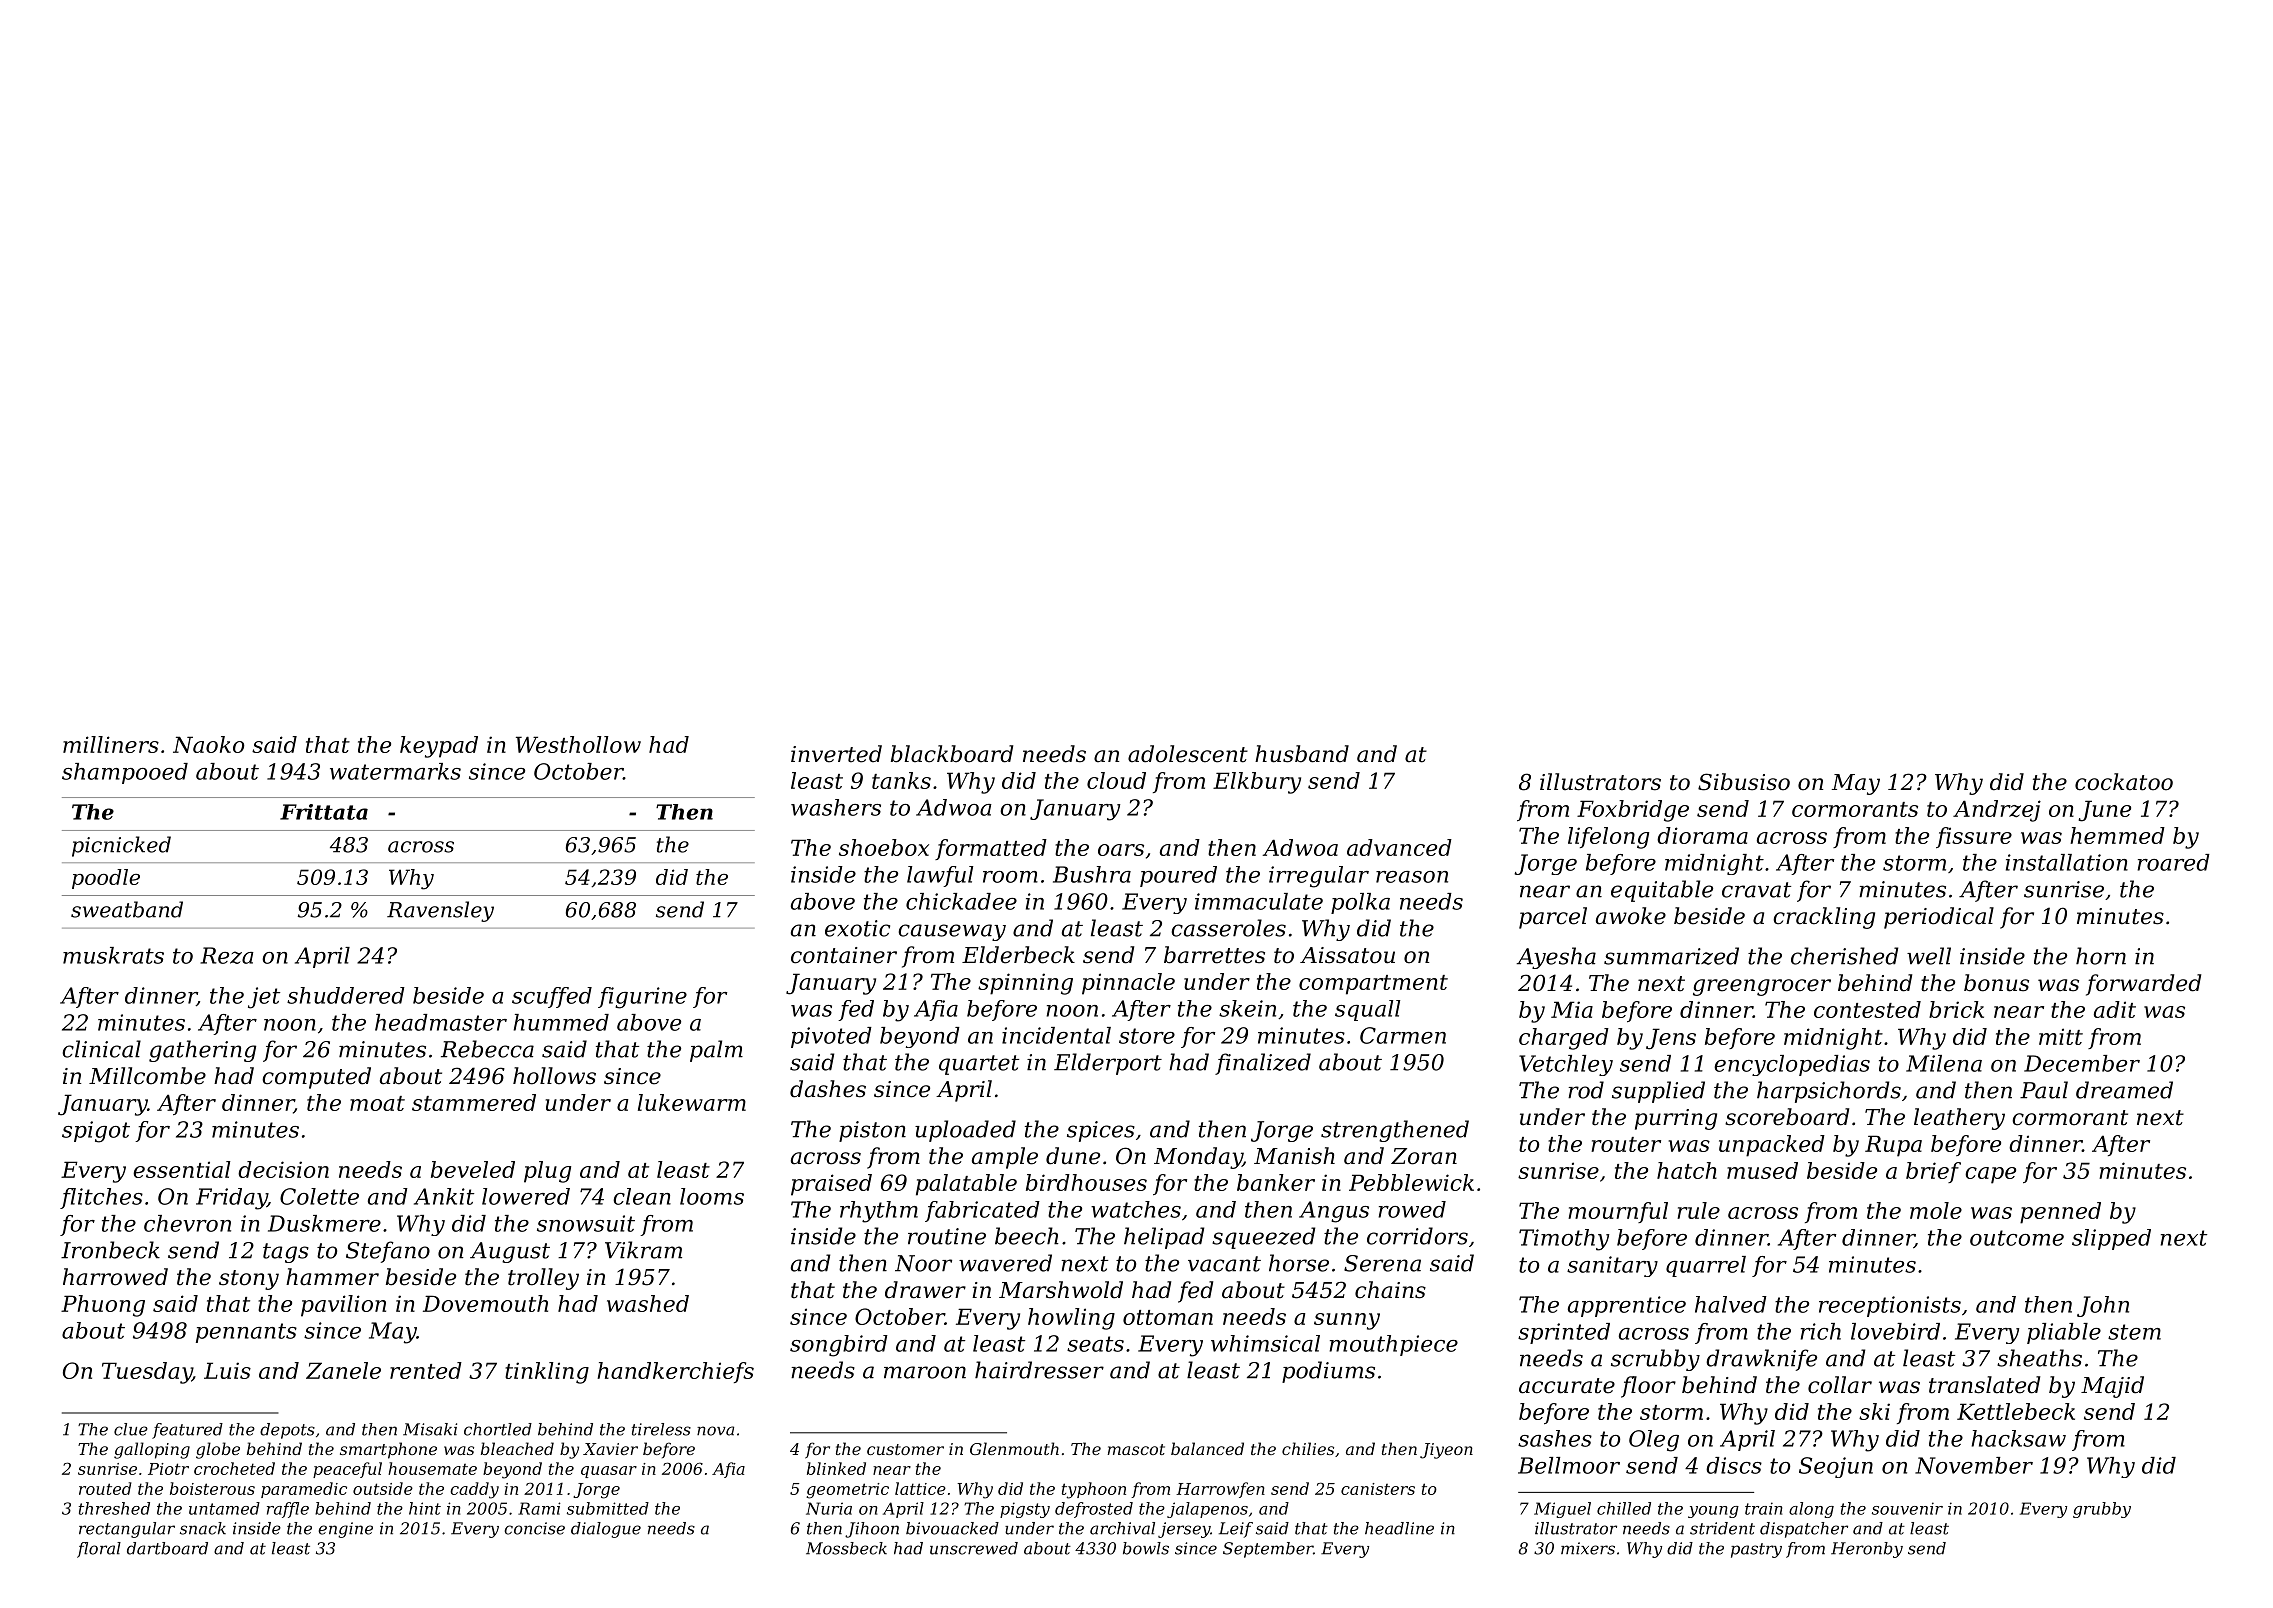 This screenshot has height=1608, width=2273. What do you see at coordinates (324, 812) in the screenshot?
I see `Frittata` at bounding box center [324, 812].
